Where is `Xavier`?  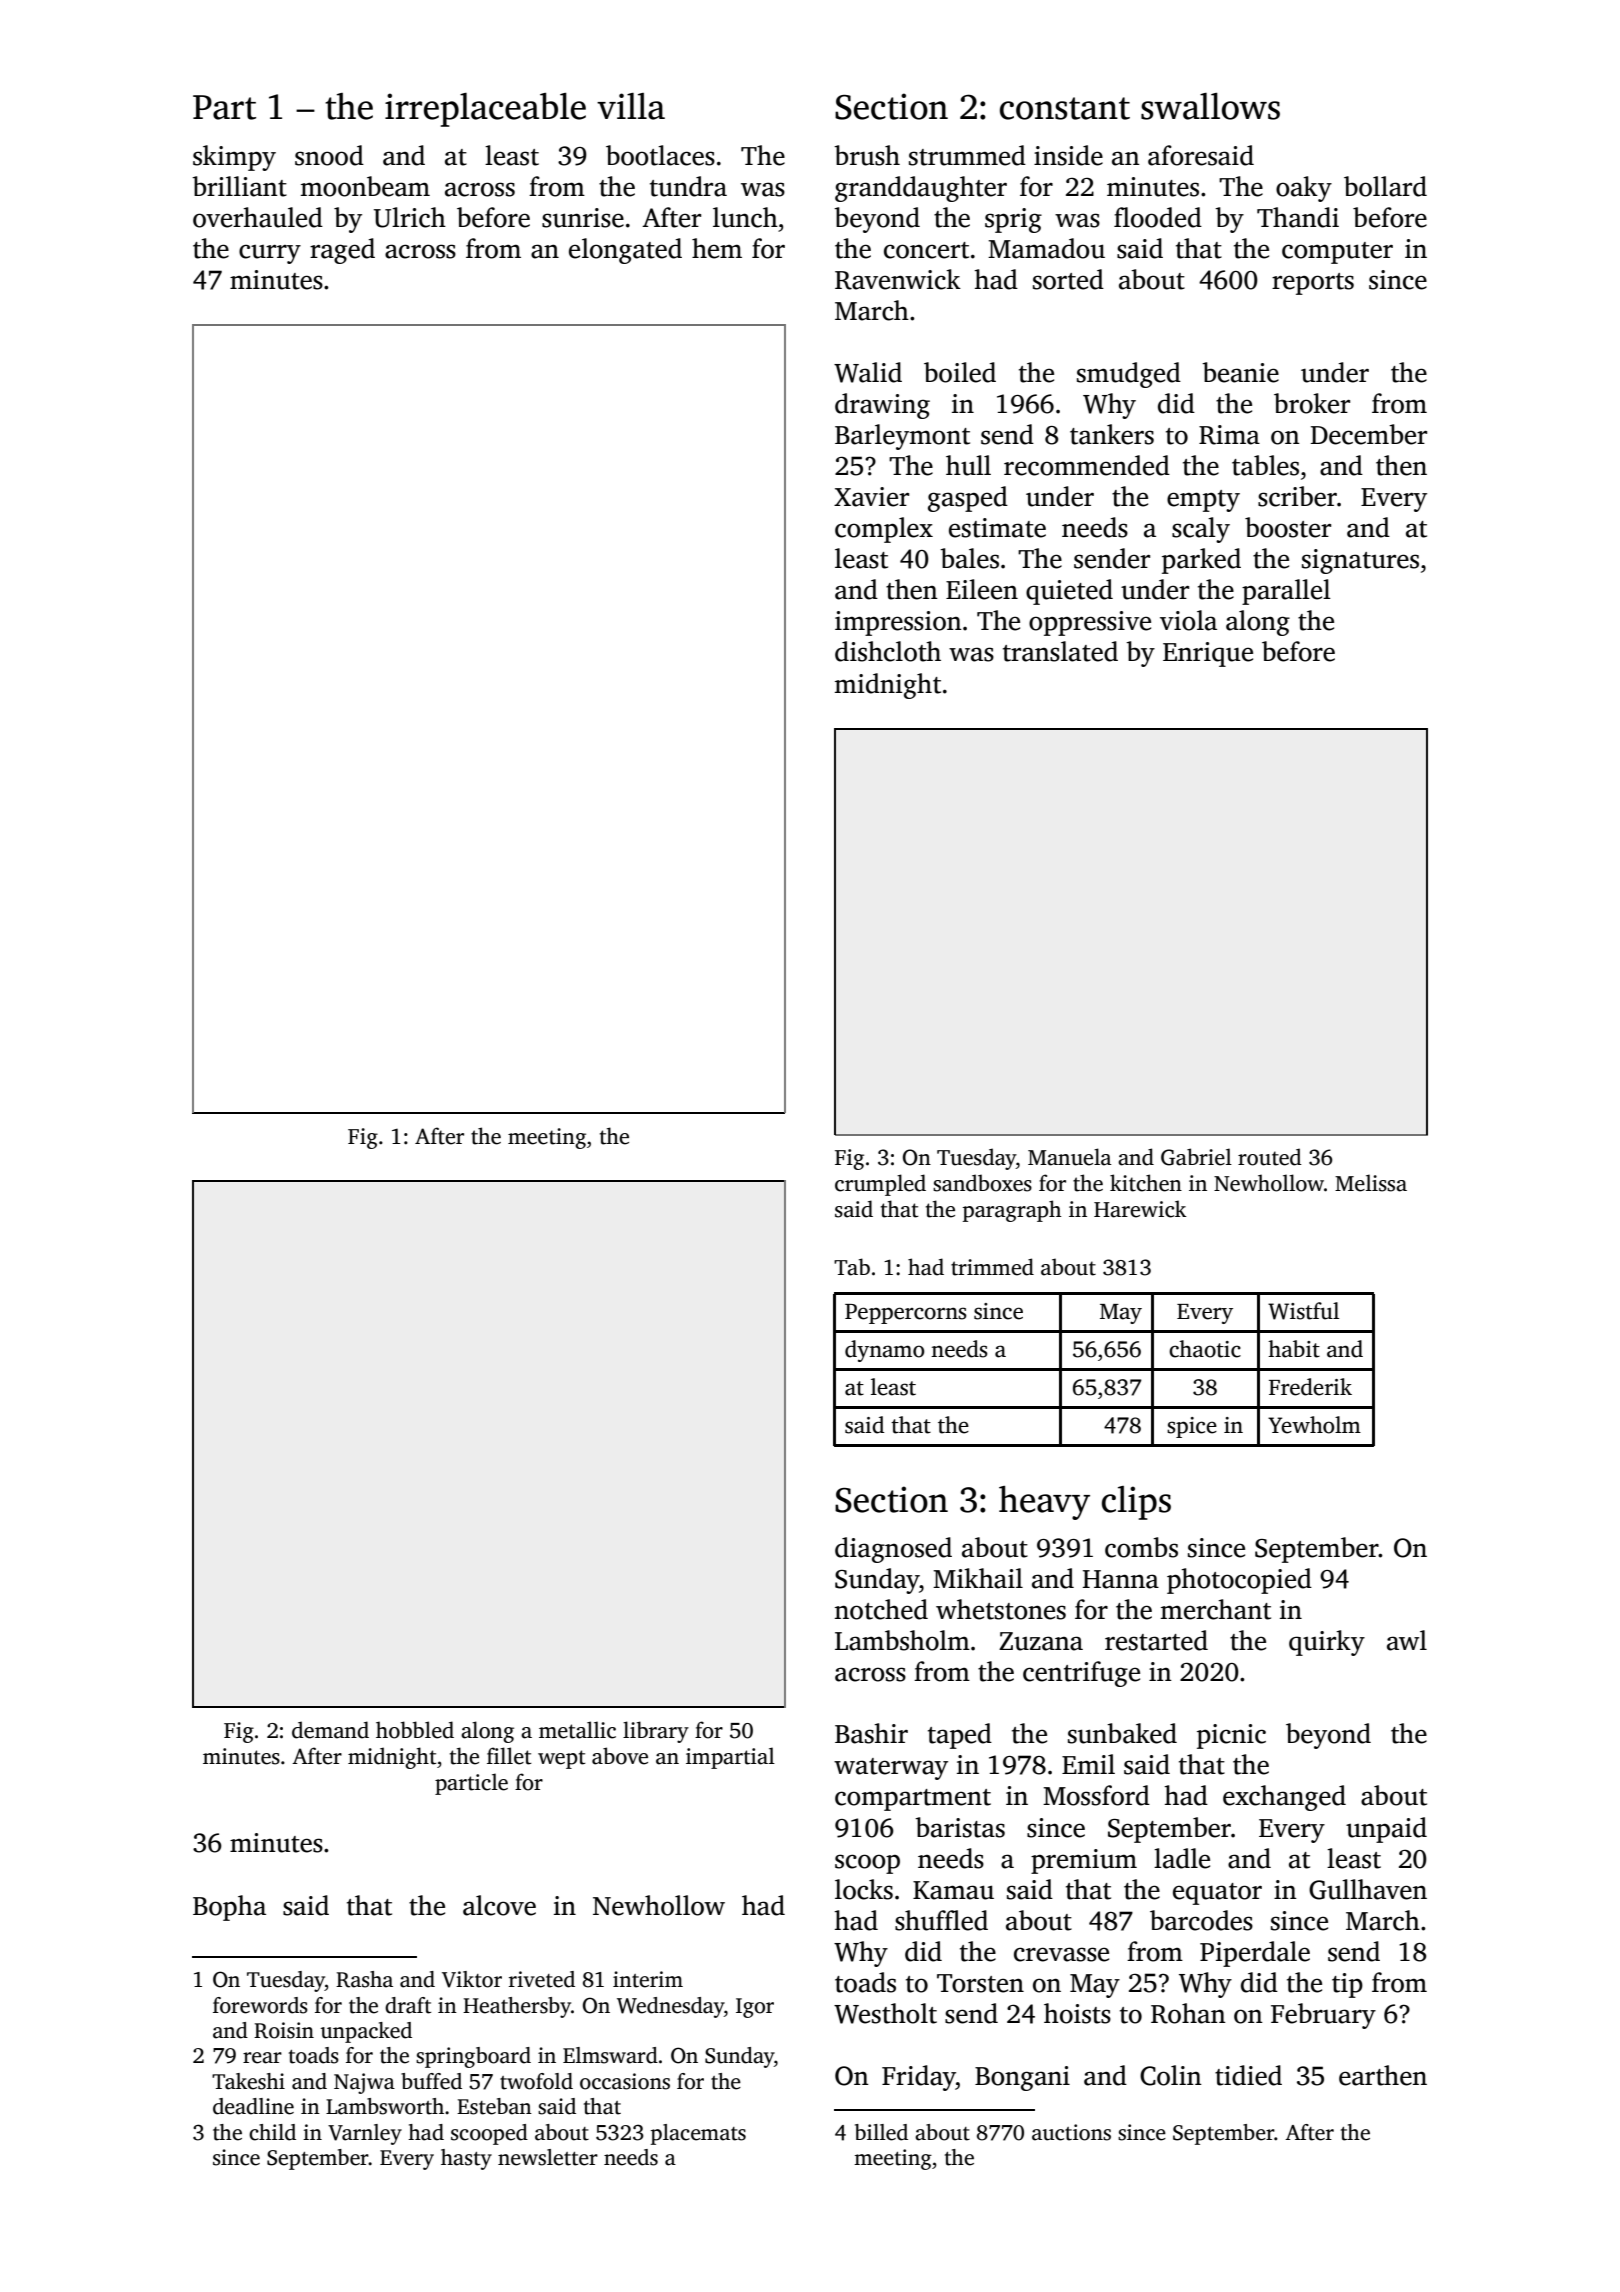
Xavier is located at coordinates (871, 497).
